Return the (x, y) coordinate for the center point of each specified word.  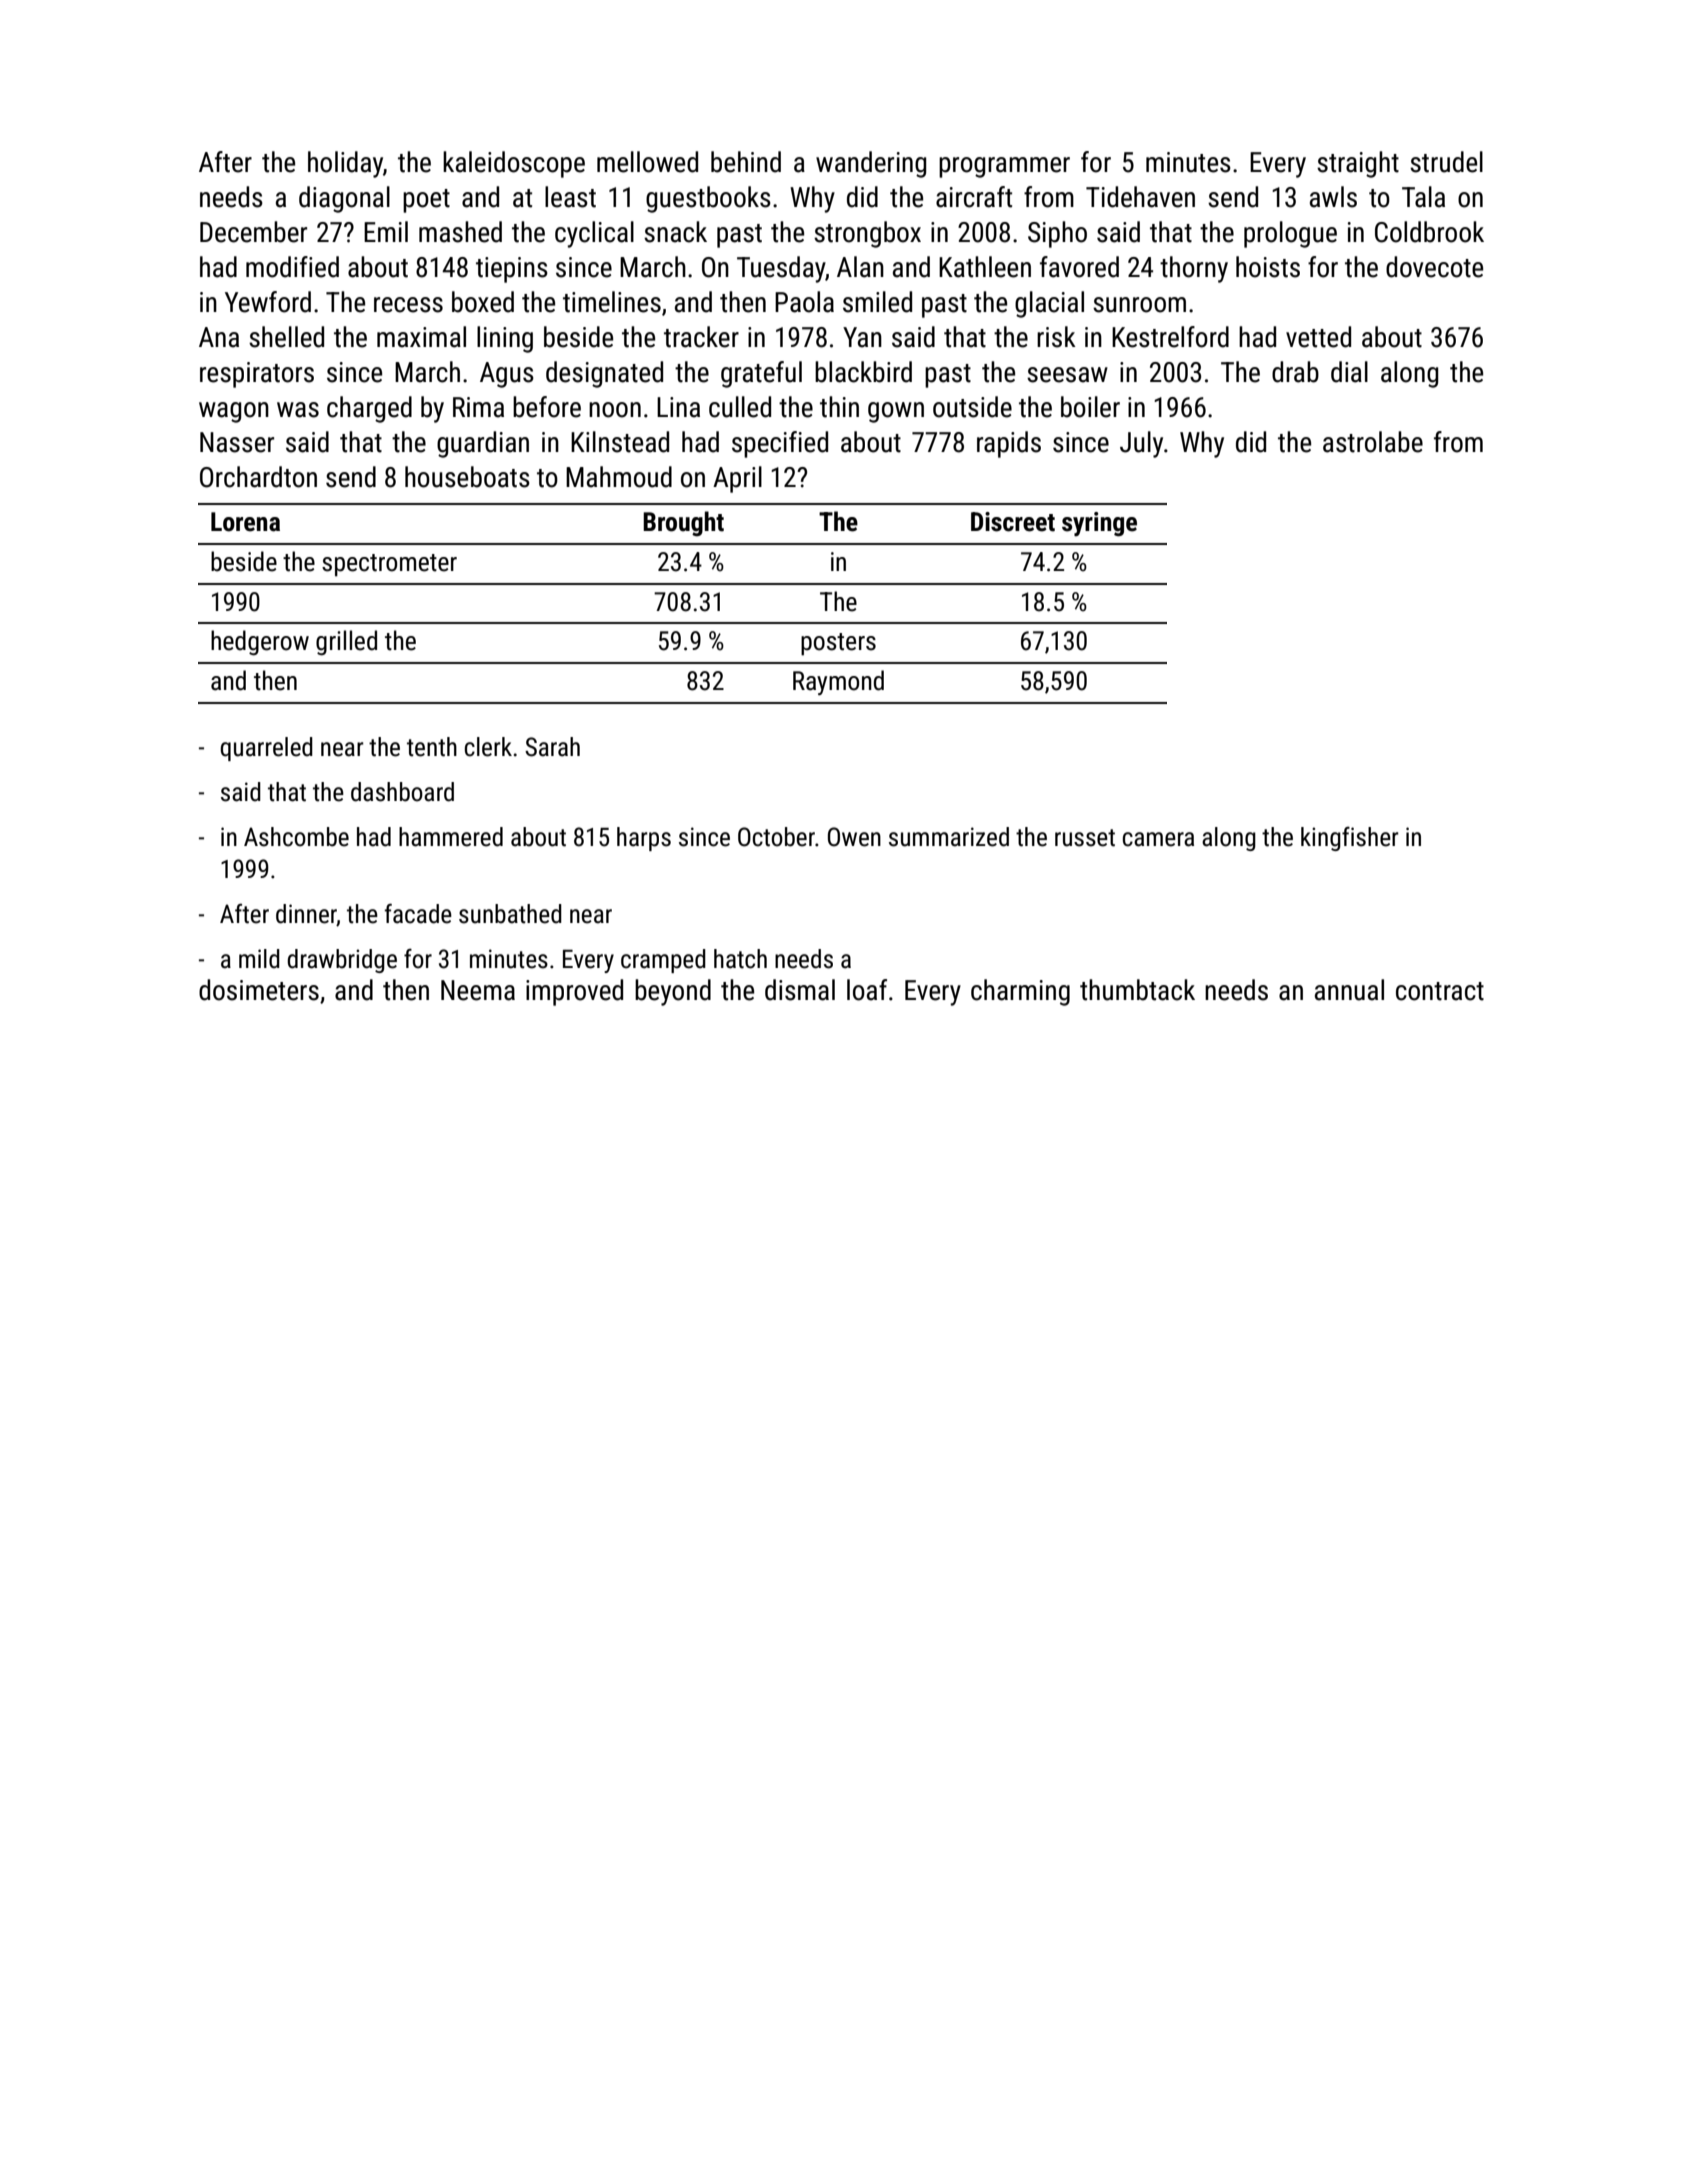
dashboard (402, 792)
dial (1349, 372)
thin (839, 407)
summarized (949, 837)
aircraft (974, 197)
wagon (234, 412)
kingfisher (1350, 839)
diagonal (344, 199)
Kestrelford (1170, 337)
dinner (306, 915)
